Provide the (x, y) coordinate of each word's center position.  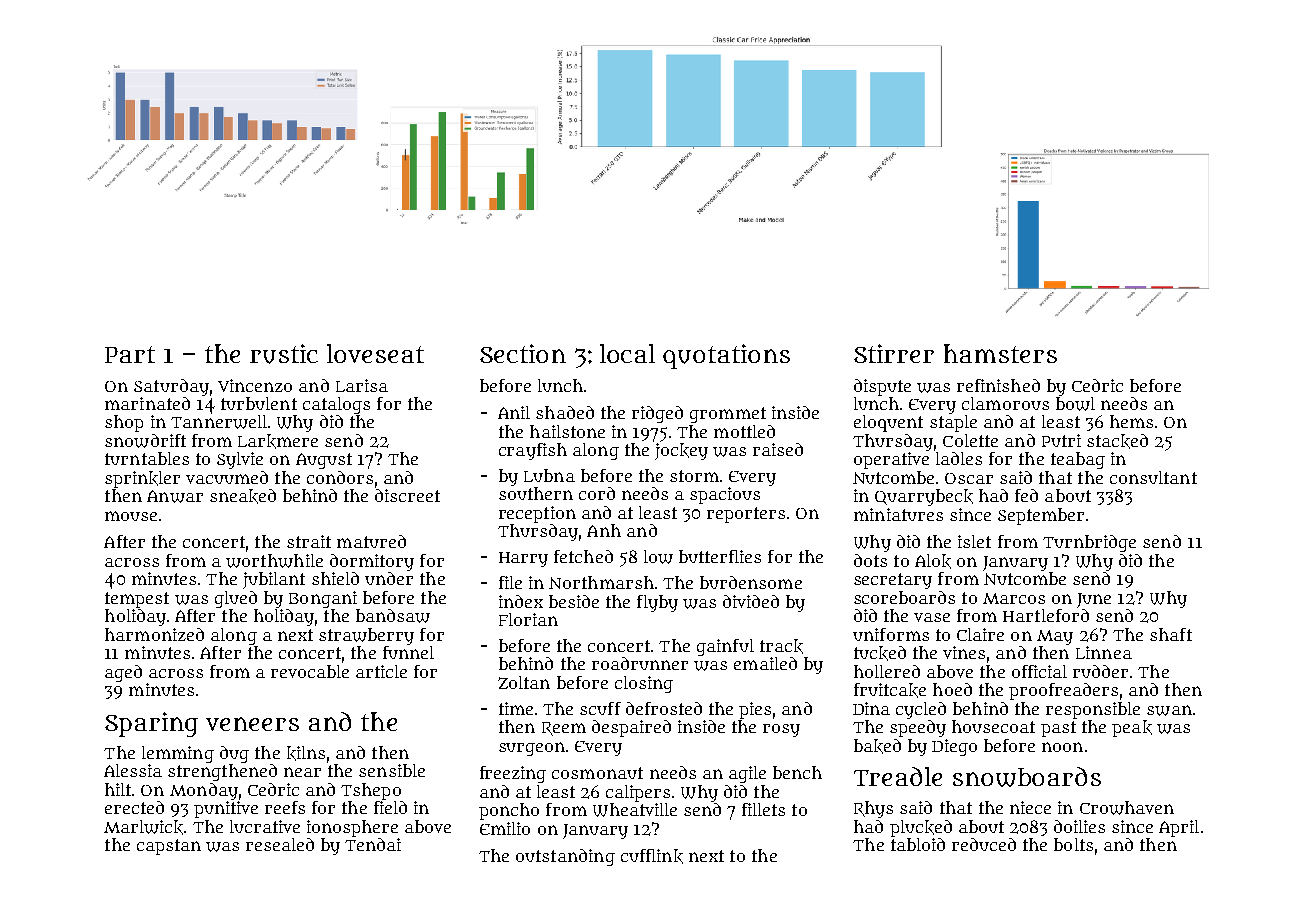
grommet (728, 415)
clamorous (1005, 403)
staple (953, 423)
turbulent (259, 403)
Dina (871, 708)
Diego (954, 747)
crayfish (533, 451)
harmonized (154, 634)
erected (134, 807)
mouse (131, 516)
